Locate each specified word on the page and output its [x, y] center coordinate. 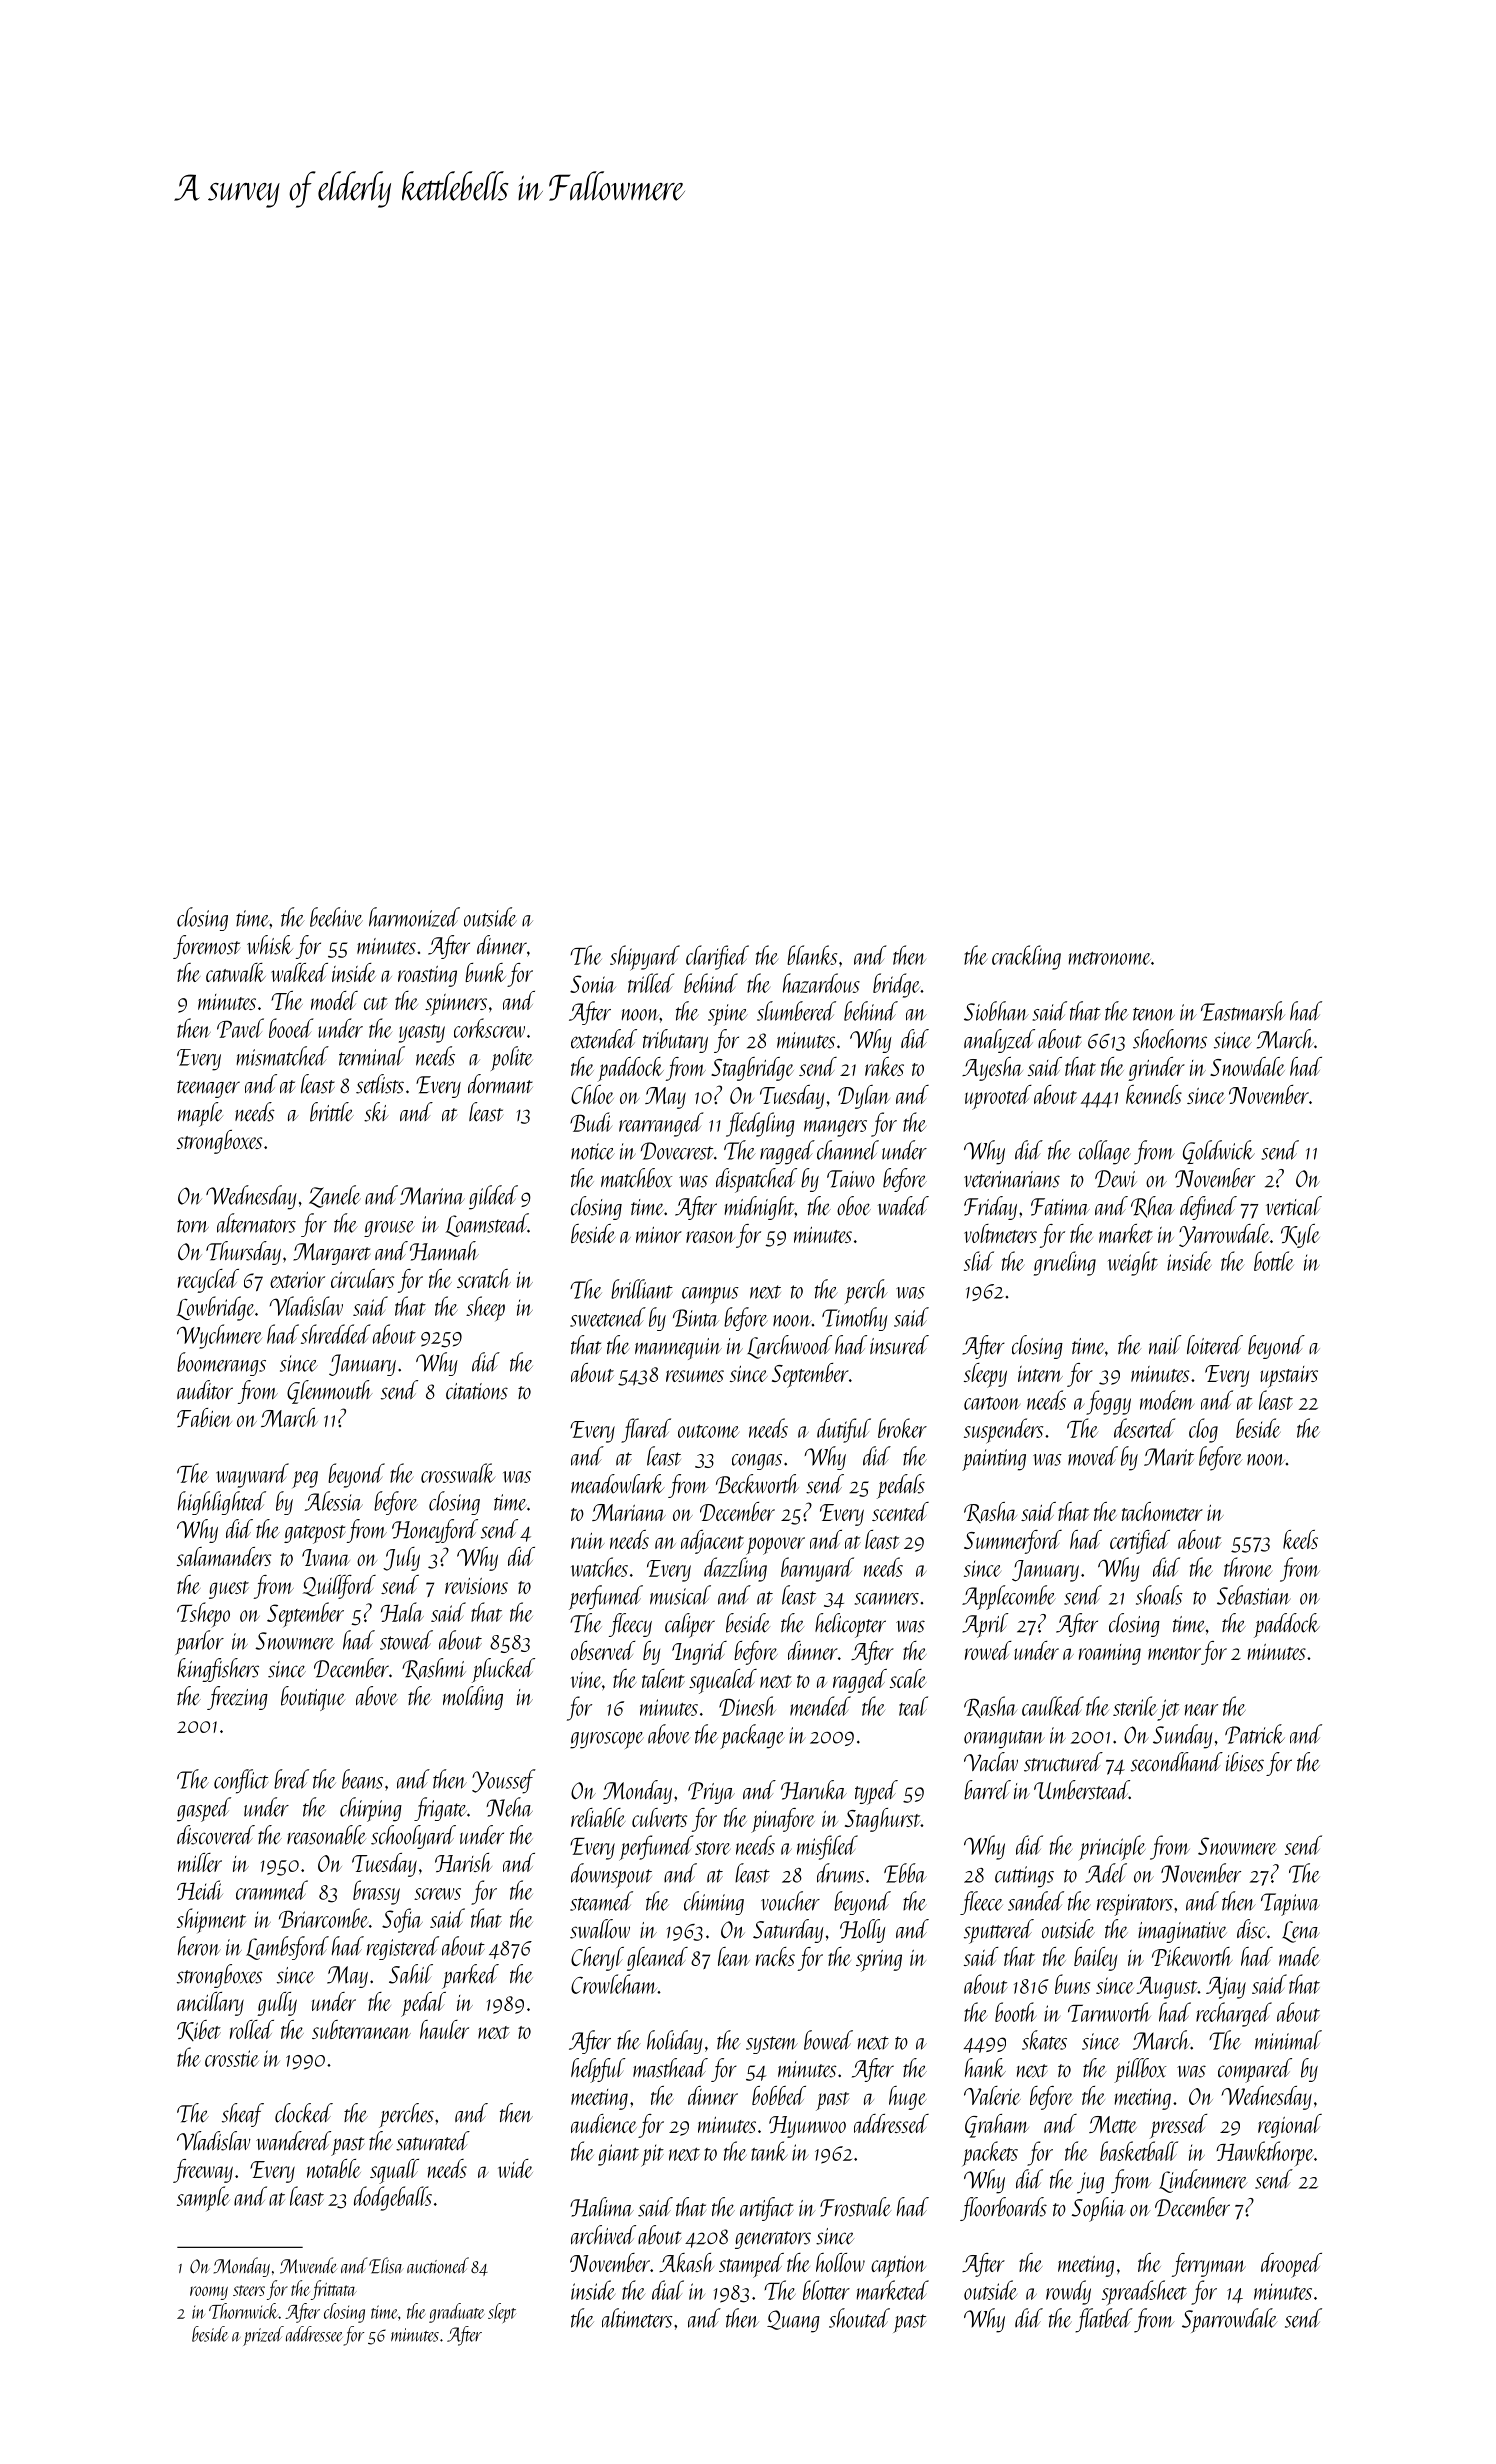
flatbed [1104, 2320]
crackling [1026, 957]
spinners [456, 1005]
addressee [314, 2334]
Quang [793, 2321]
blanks [812, 955]
